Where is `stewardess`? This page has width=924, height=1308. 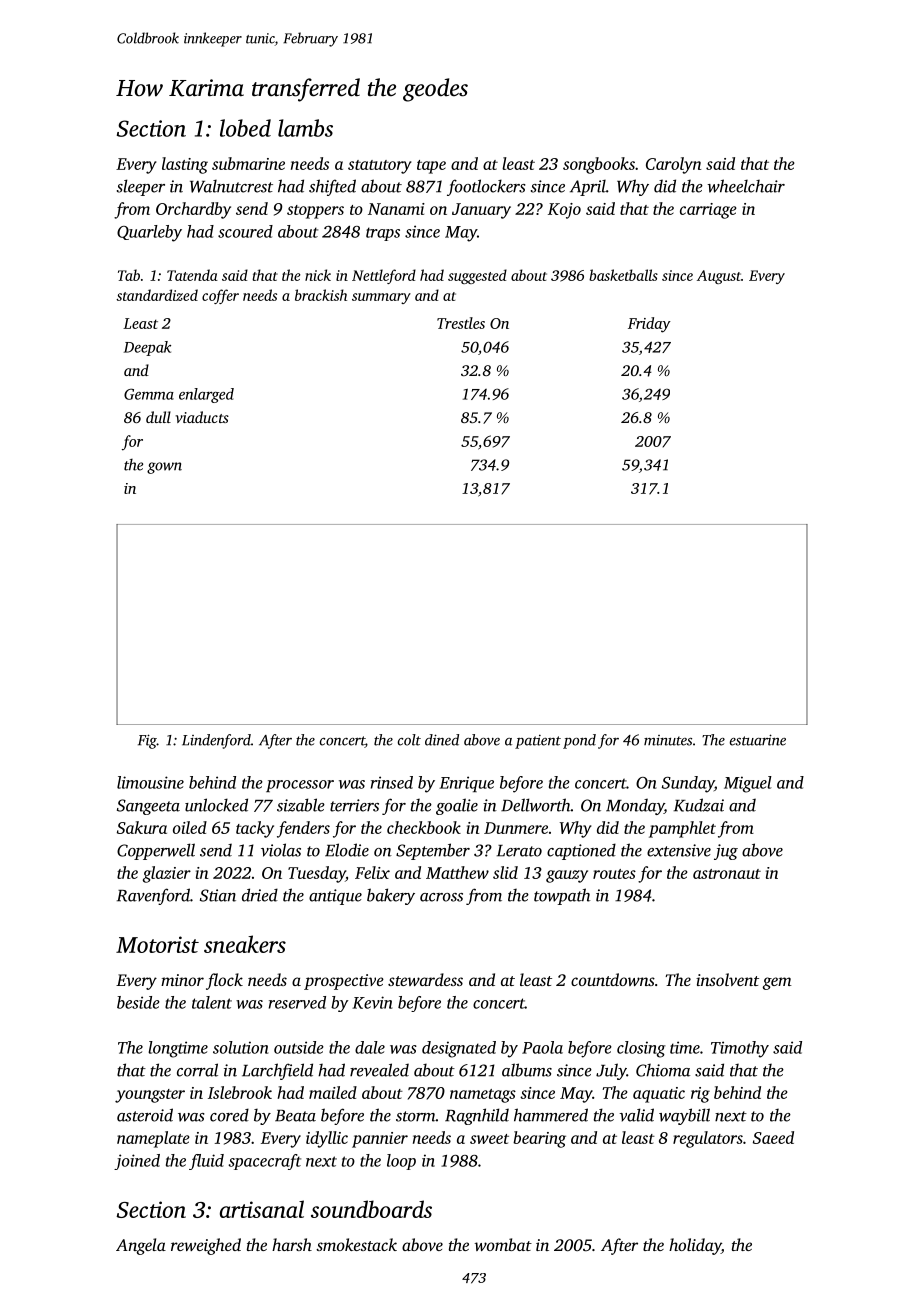
stewardess is located at coordinates (425, 979).
